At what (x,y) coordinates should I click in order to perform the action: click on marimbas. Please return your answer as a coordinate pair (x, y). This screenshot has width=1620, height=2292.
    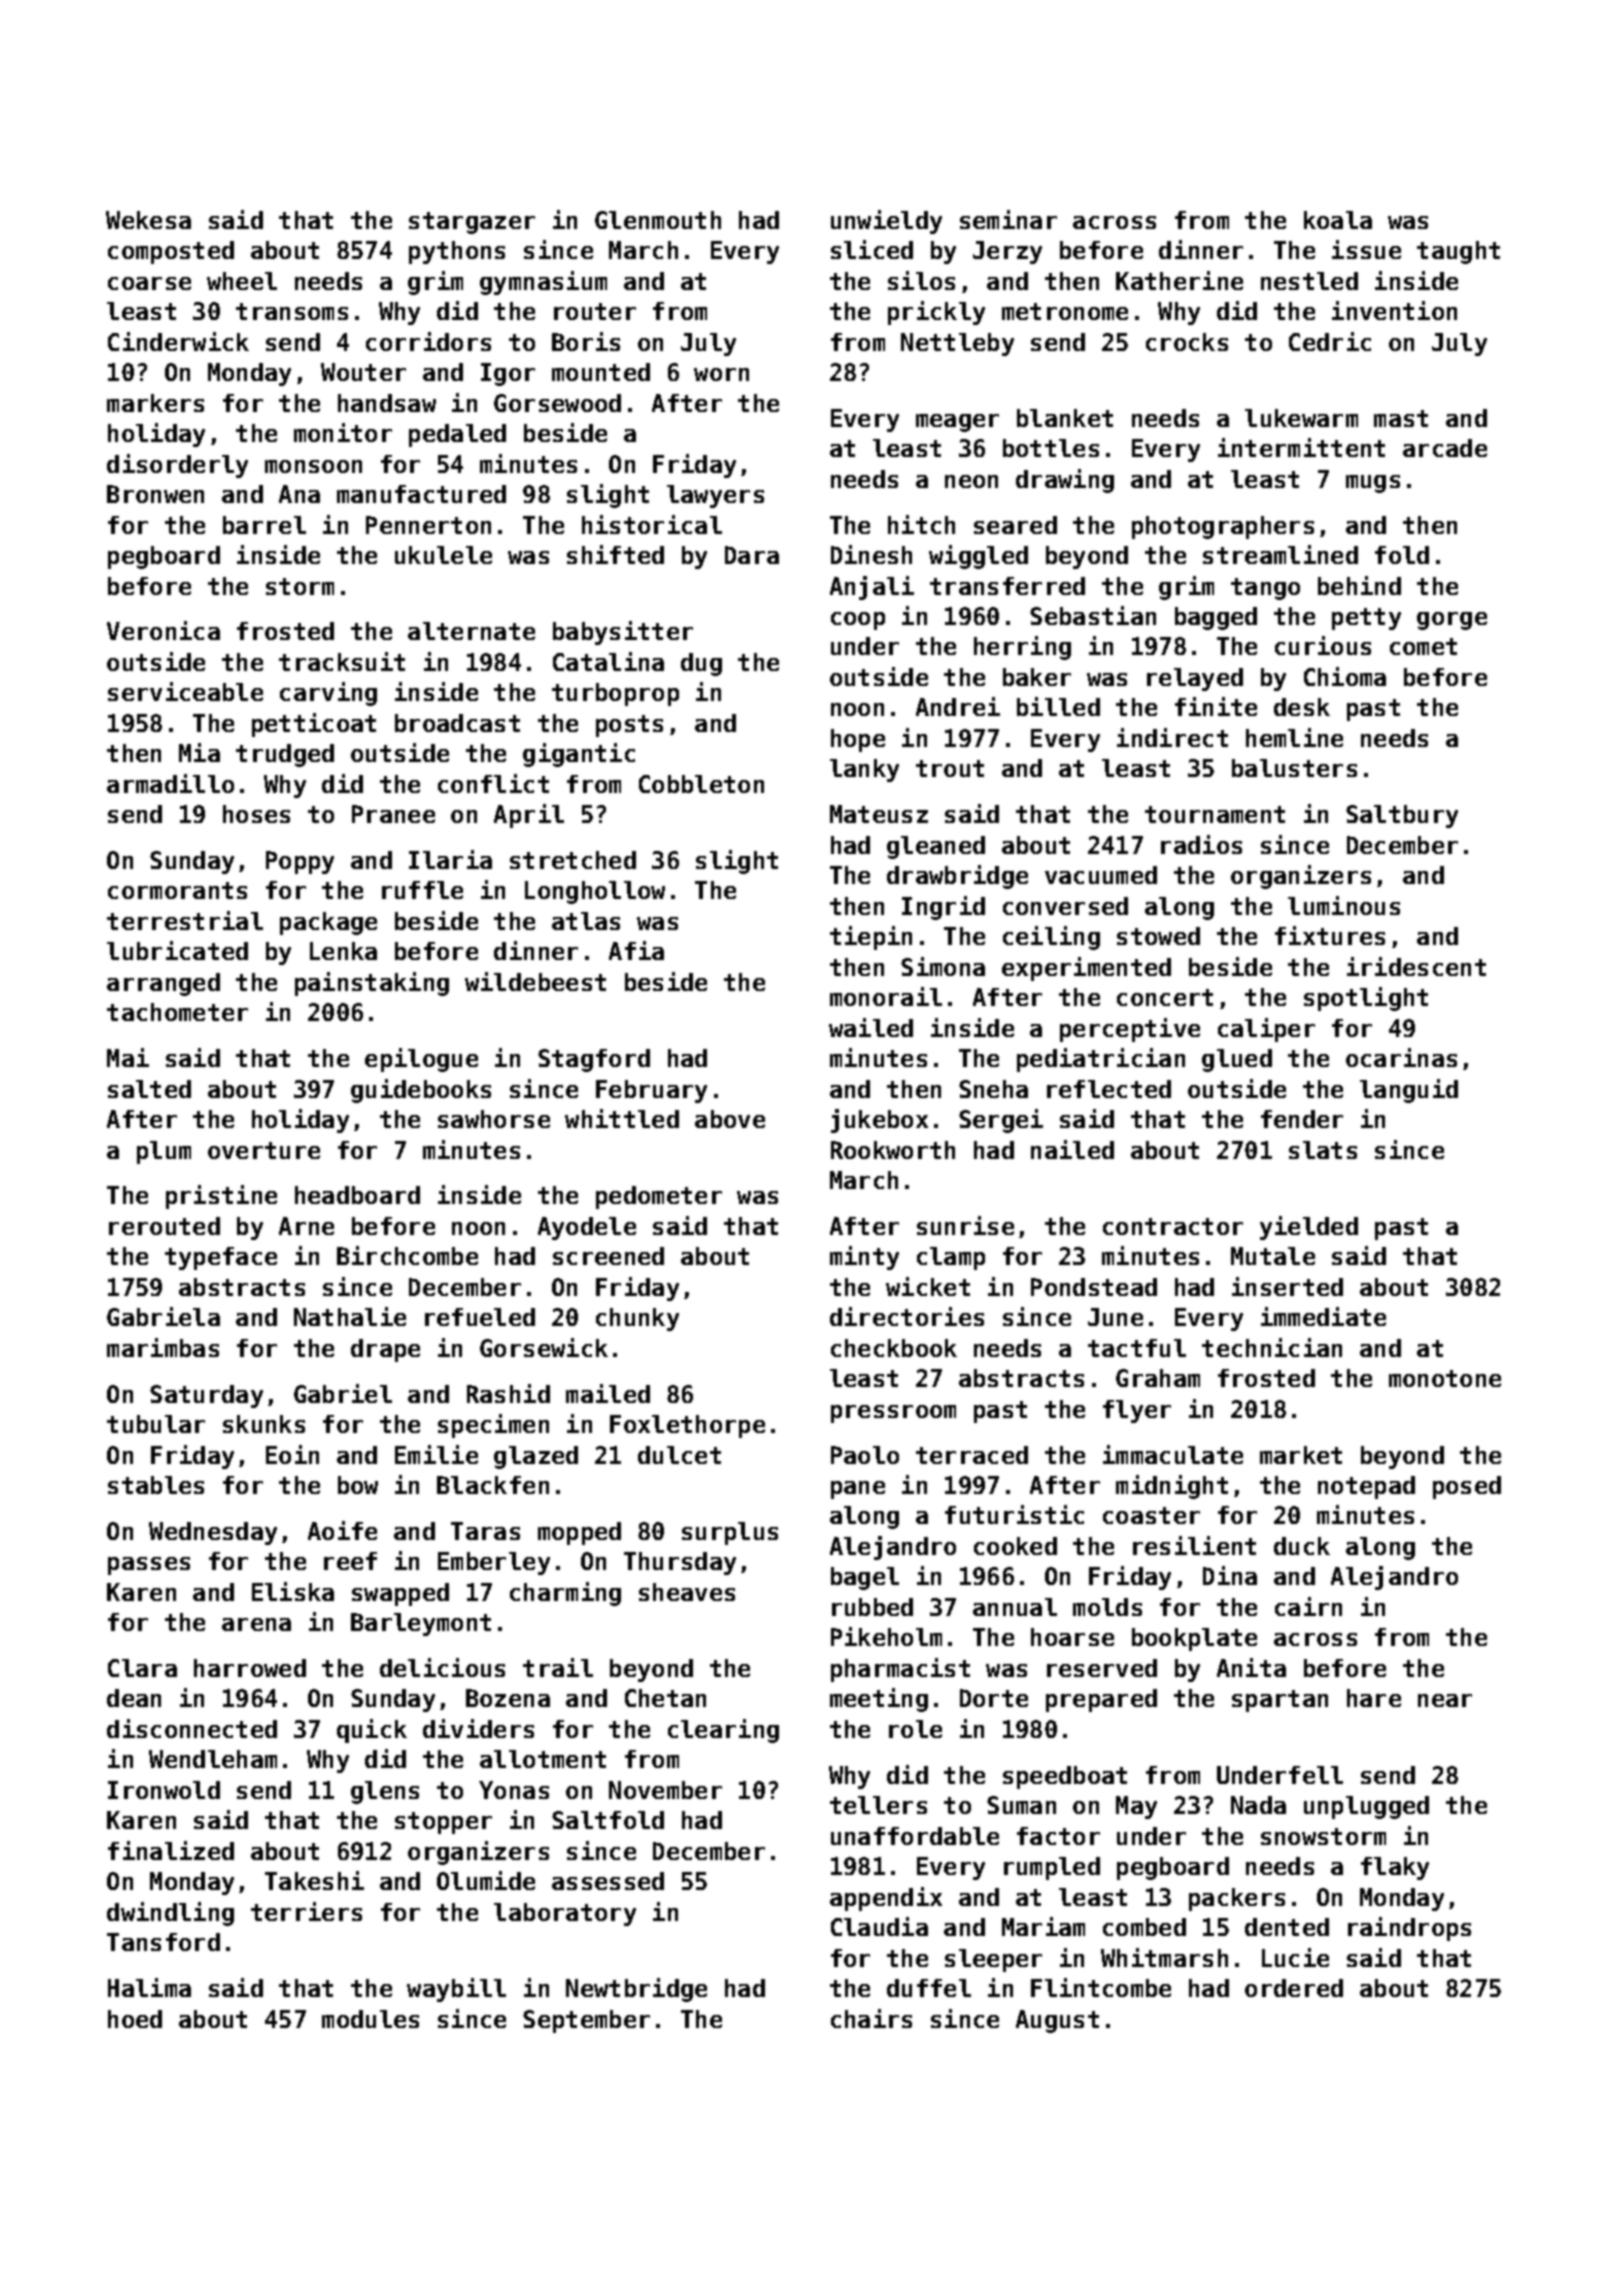
    Looking at the image, I should click on (163, 1347).
